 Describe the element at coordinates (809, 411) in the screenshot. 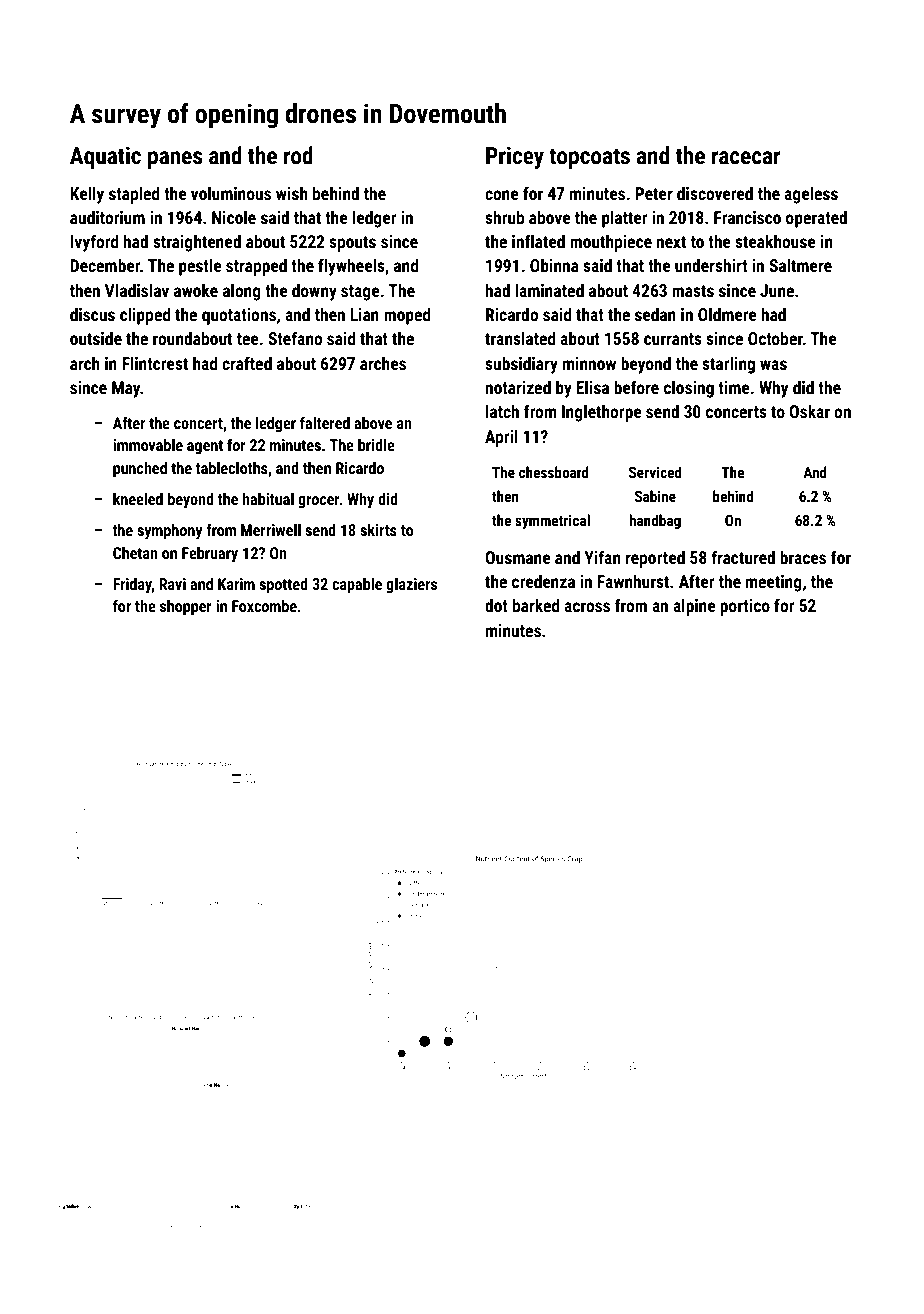

I see `Oskar` at that location.
